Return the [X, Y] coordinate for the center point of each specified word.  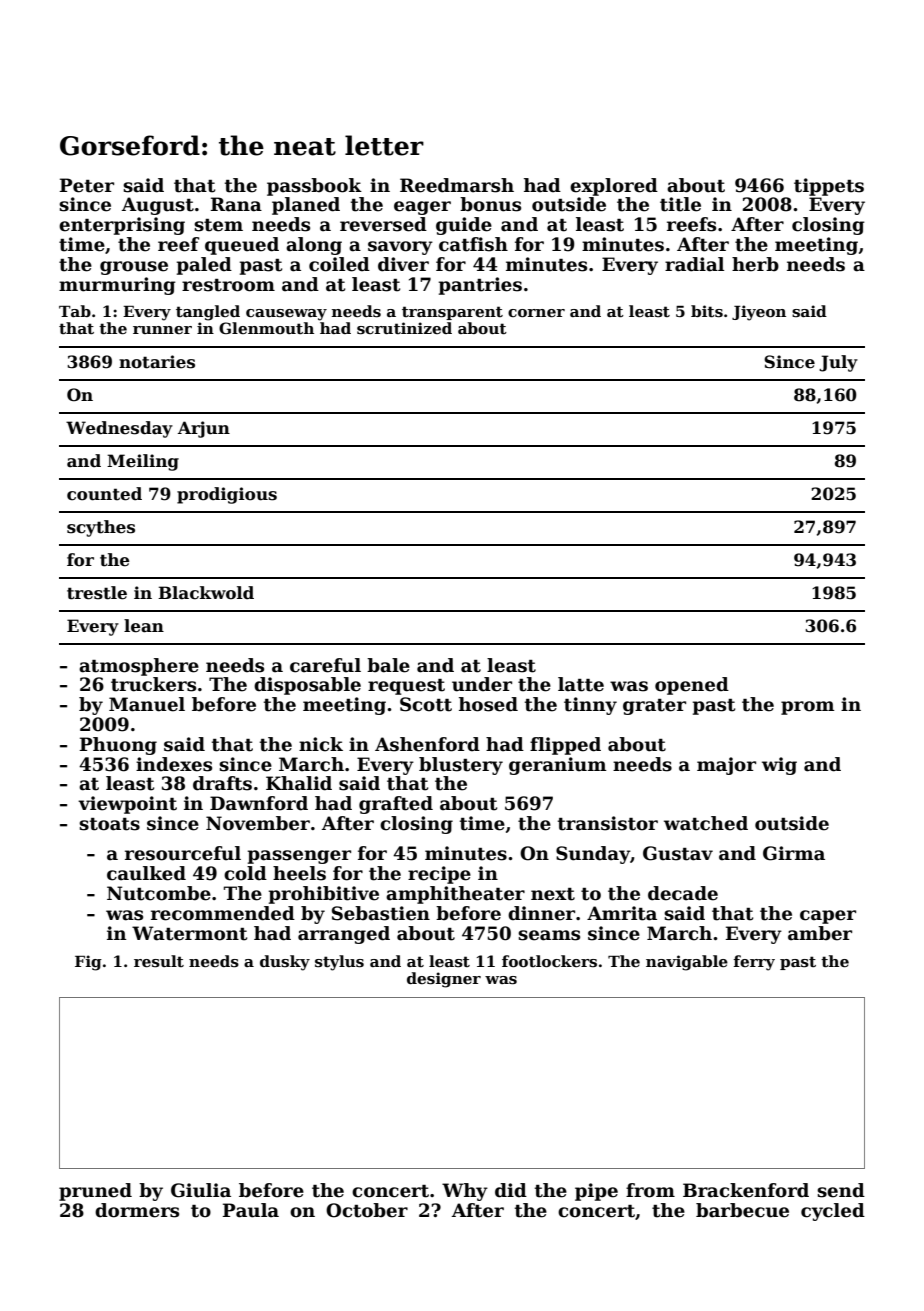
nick [321, 744]
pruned [95, 1192]
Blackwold [206, 593]
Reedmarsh [457, 185]
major [726, 766]
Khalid [299, 783]
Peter [87, 185]
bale [388, 665]
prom [807, 708]
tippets [829, 187]
